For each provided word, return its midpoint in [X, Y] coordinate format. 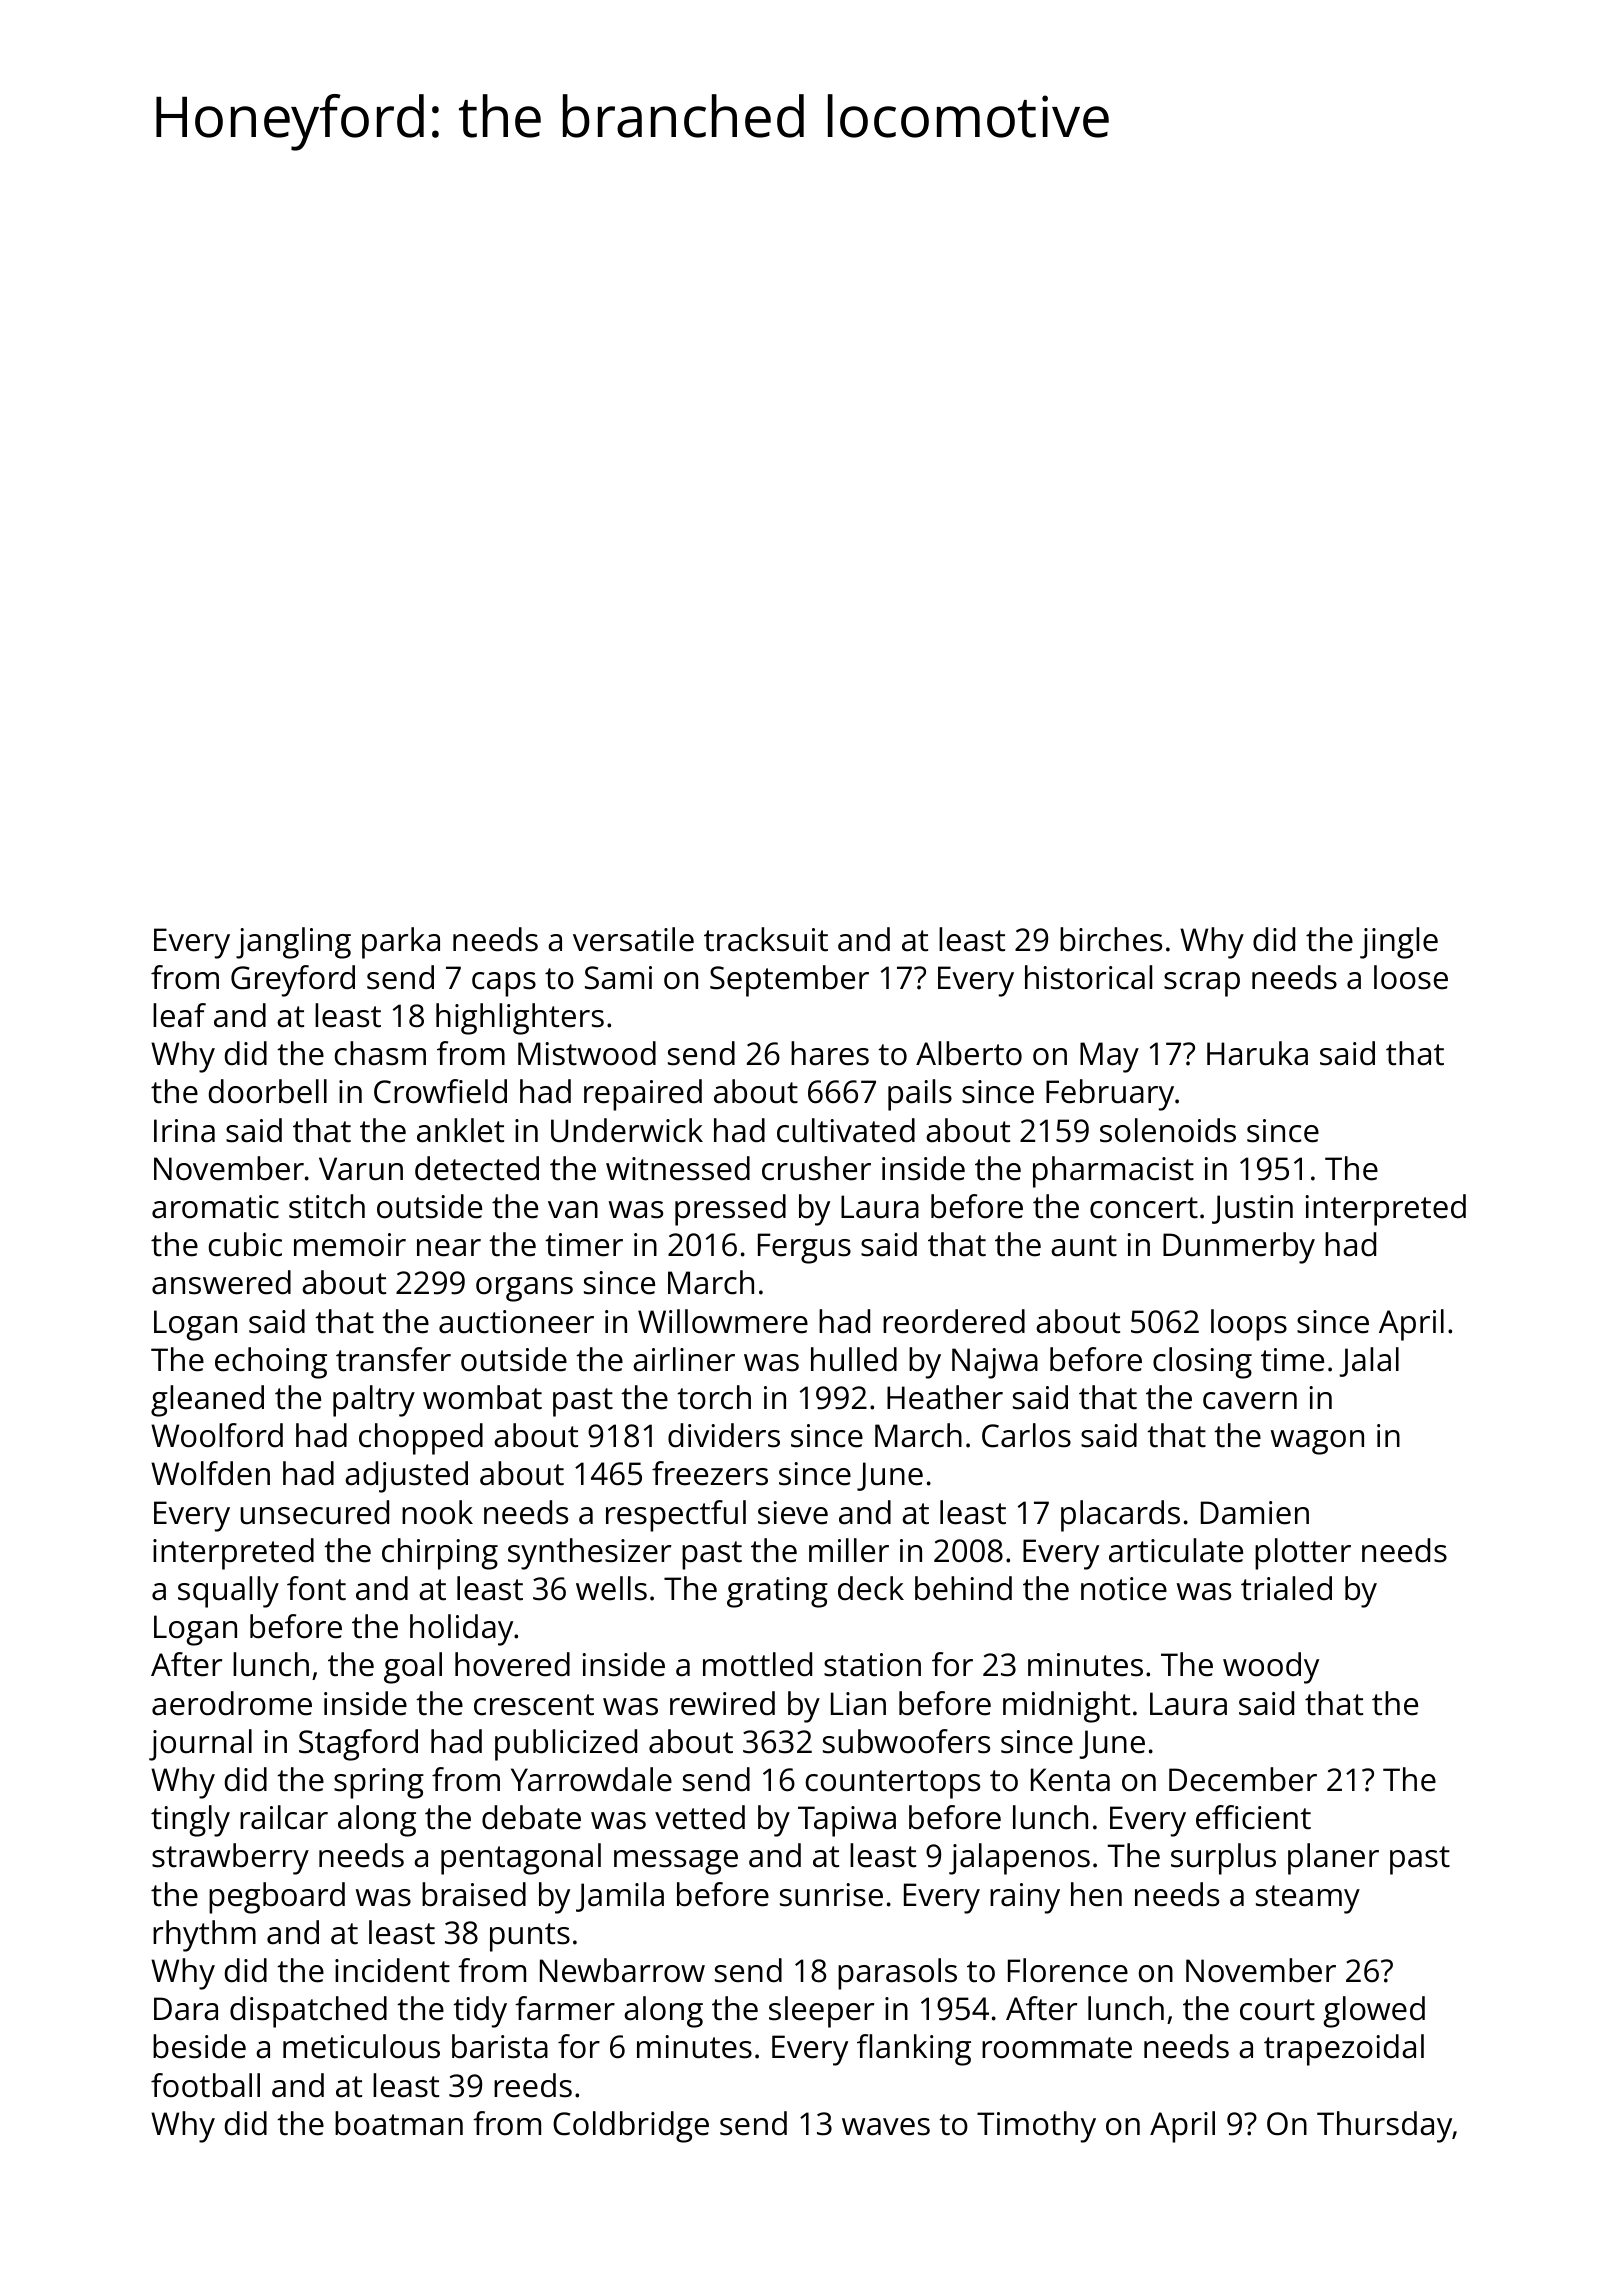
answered [221, 1282]
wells [611, 1588]
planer [1333, 1859]
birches [1111, 939]
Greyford [293, 981]
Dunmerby [1239, 1248]
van [573, 1210]
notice [1124, 1589]
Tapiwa [847, 1821]
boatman [399, 2123]
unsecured [314, 1512]
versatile [633, 939]
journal [200, 1745]
